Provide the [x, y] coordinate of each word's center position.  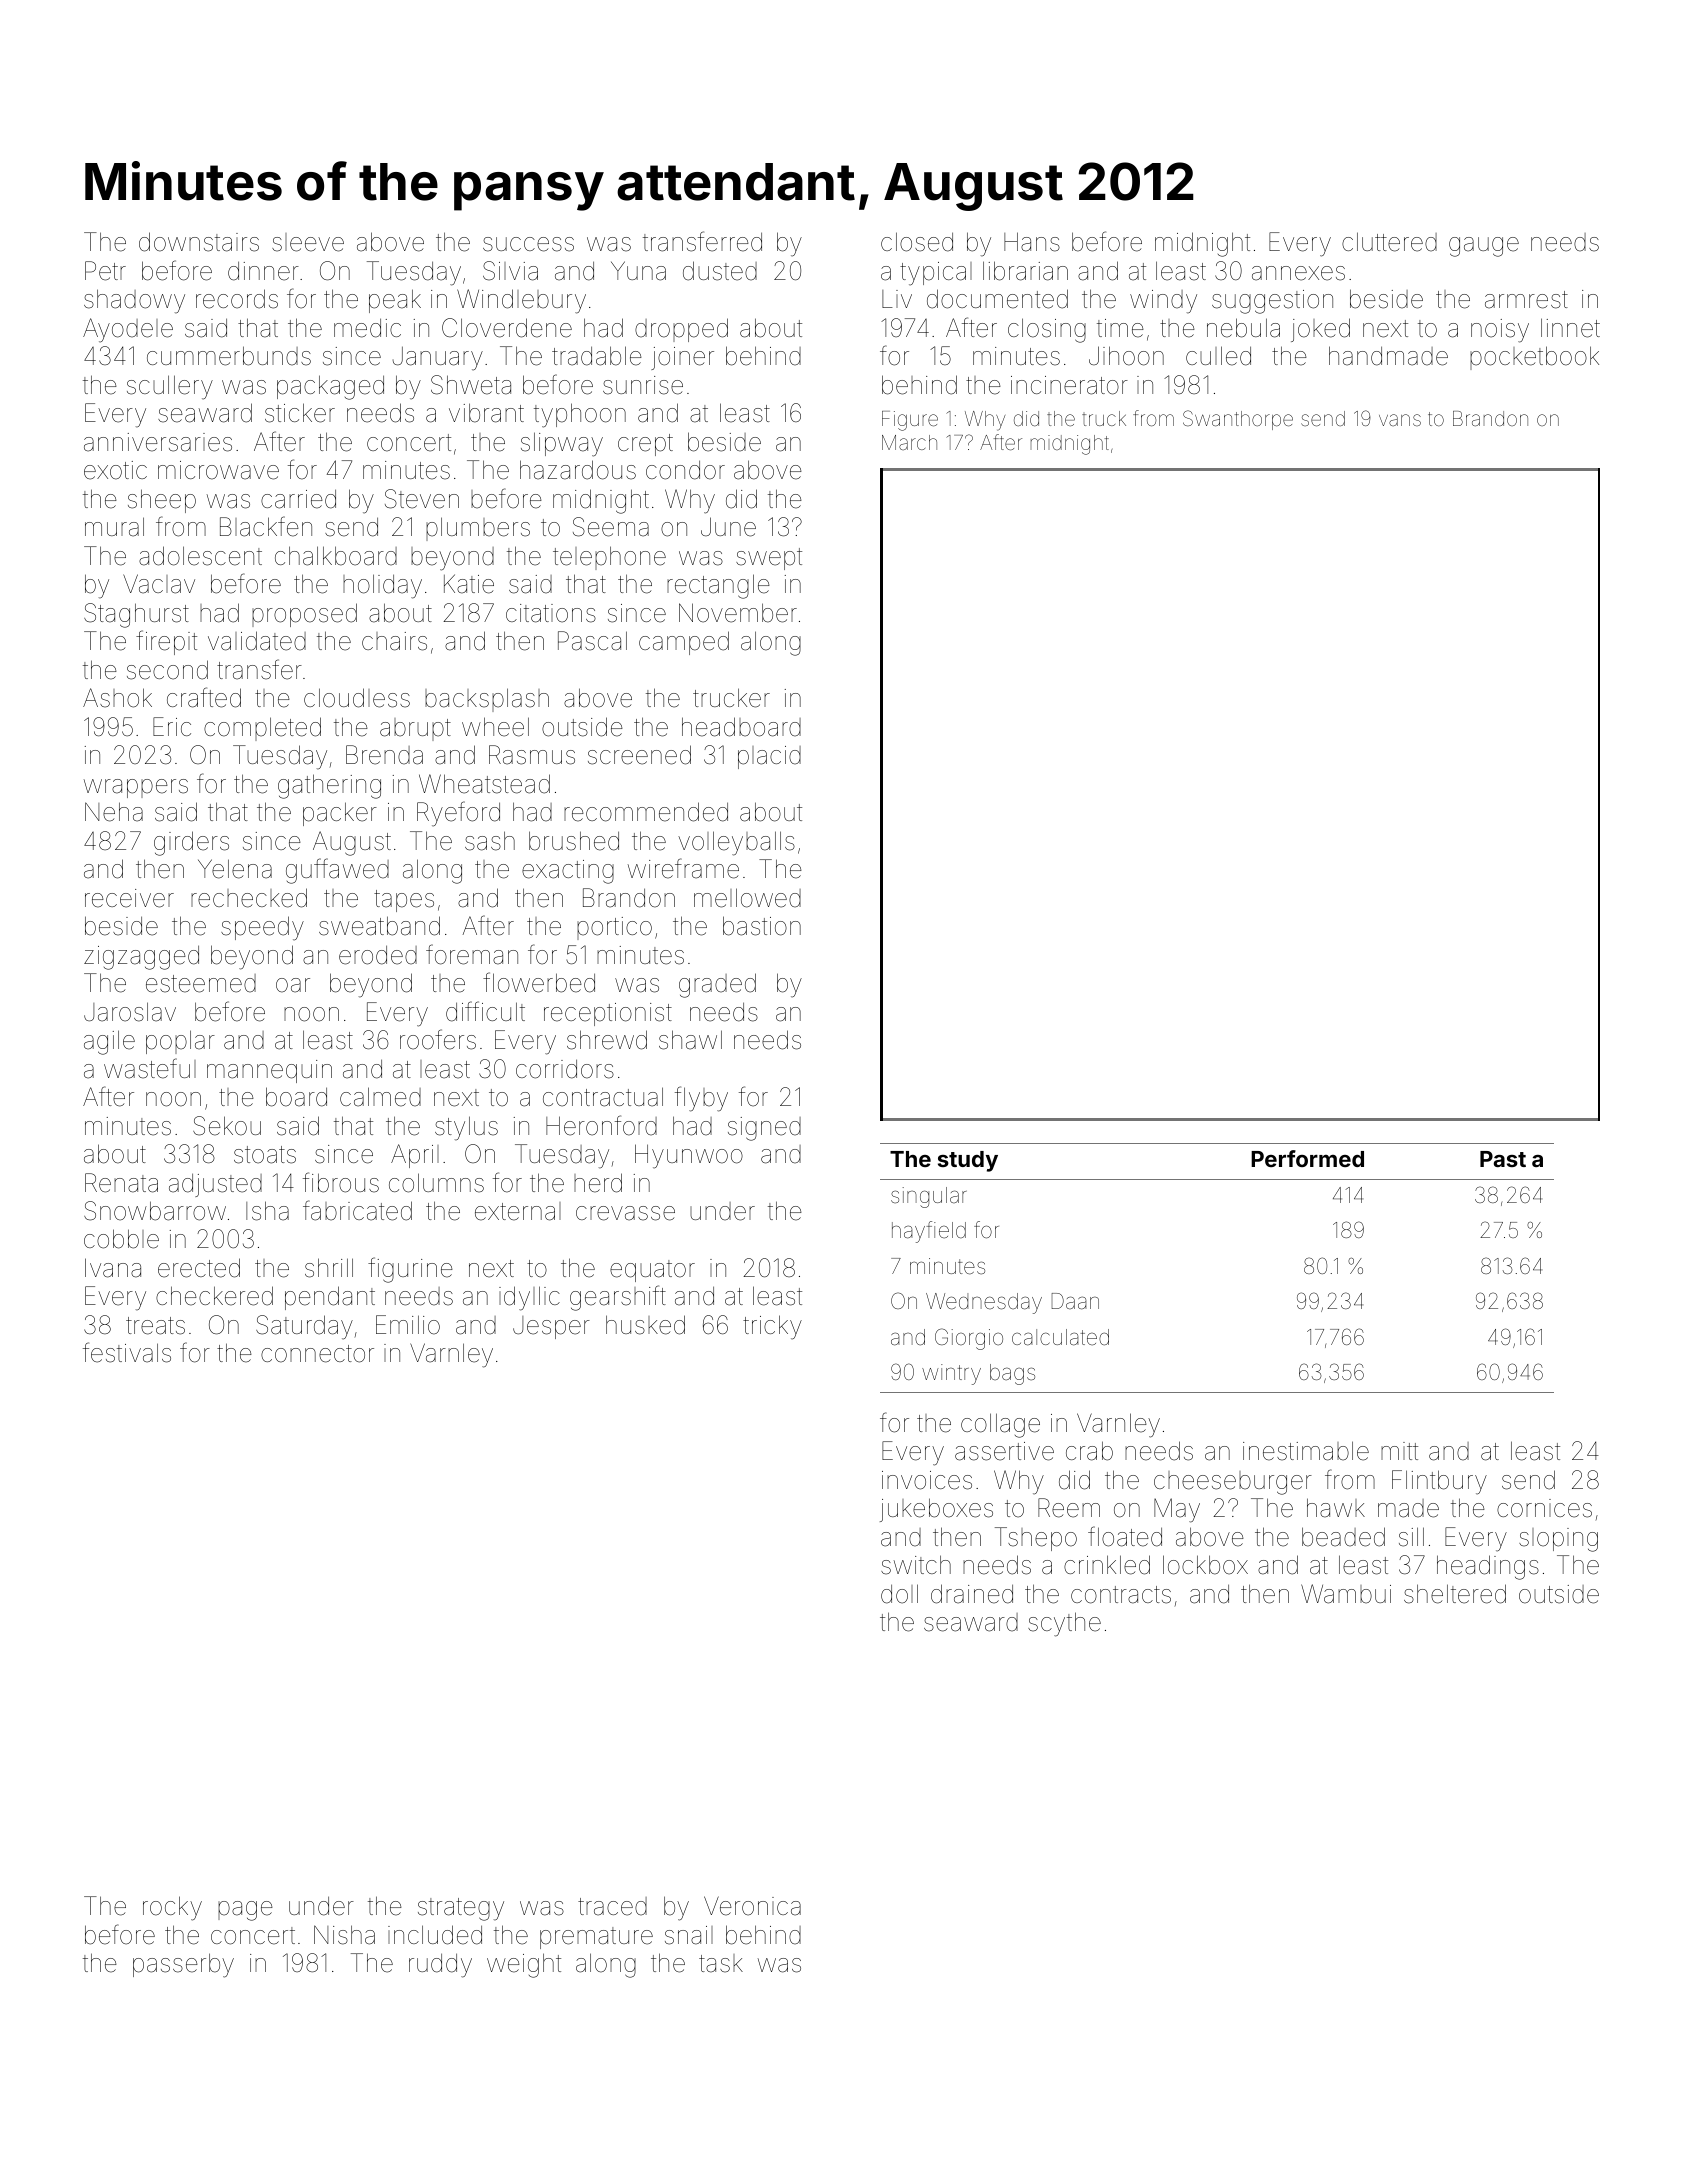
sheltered [1455, 1594]
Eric [172, 726]
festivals [127, 1352]
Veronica [752, 1906]
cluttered [1389, 242]
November [738, 613]
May [1177, 1510]
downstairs [199, 242]
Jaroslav [130, 1012]
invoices [927, 1480]
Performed [1307, 1158]
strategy [461, 1909]
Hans [1032, 242]
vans [1400, 420]
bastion [762, 926]
